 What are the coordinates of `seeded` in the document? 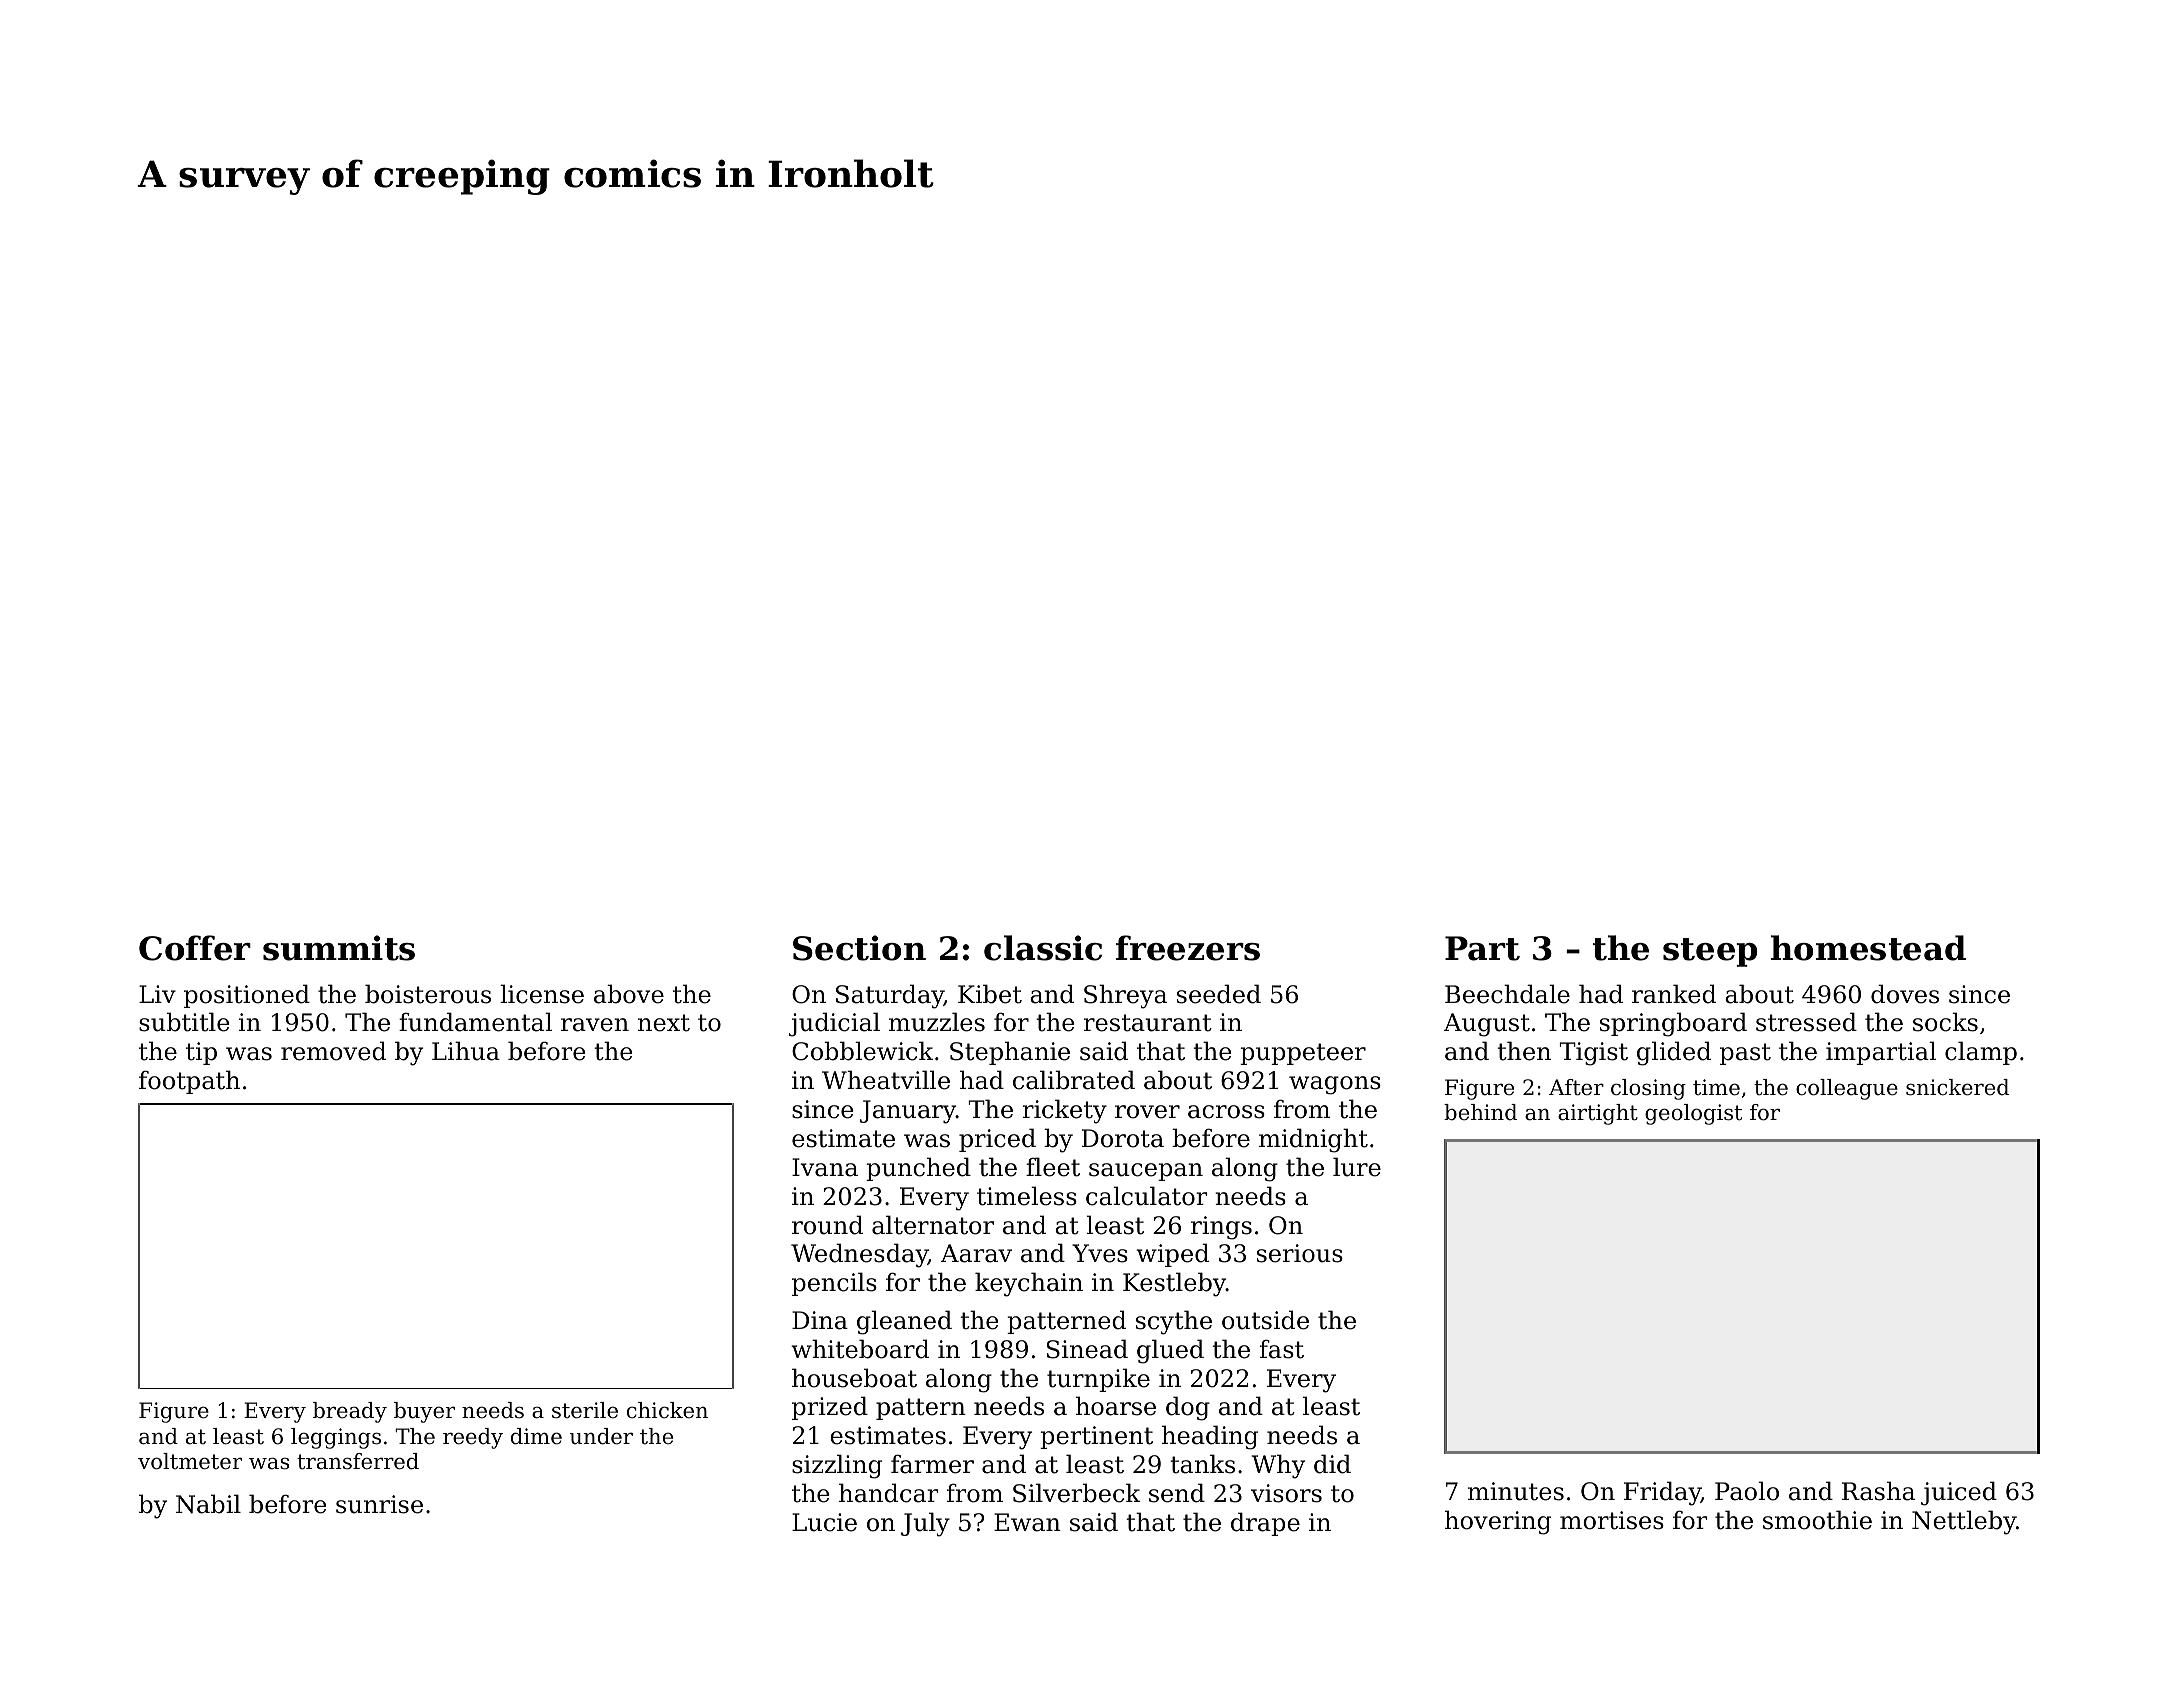 It's located at (1219, 994).
